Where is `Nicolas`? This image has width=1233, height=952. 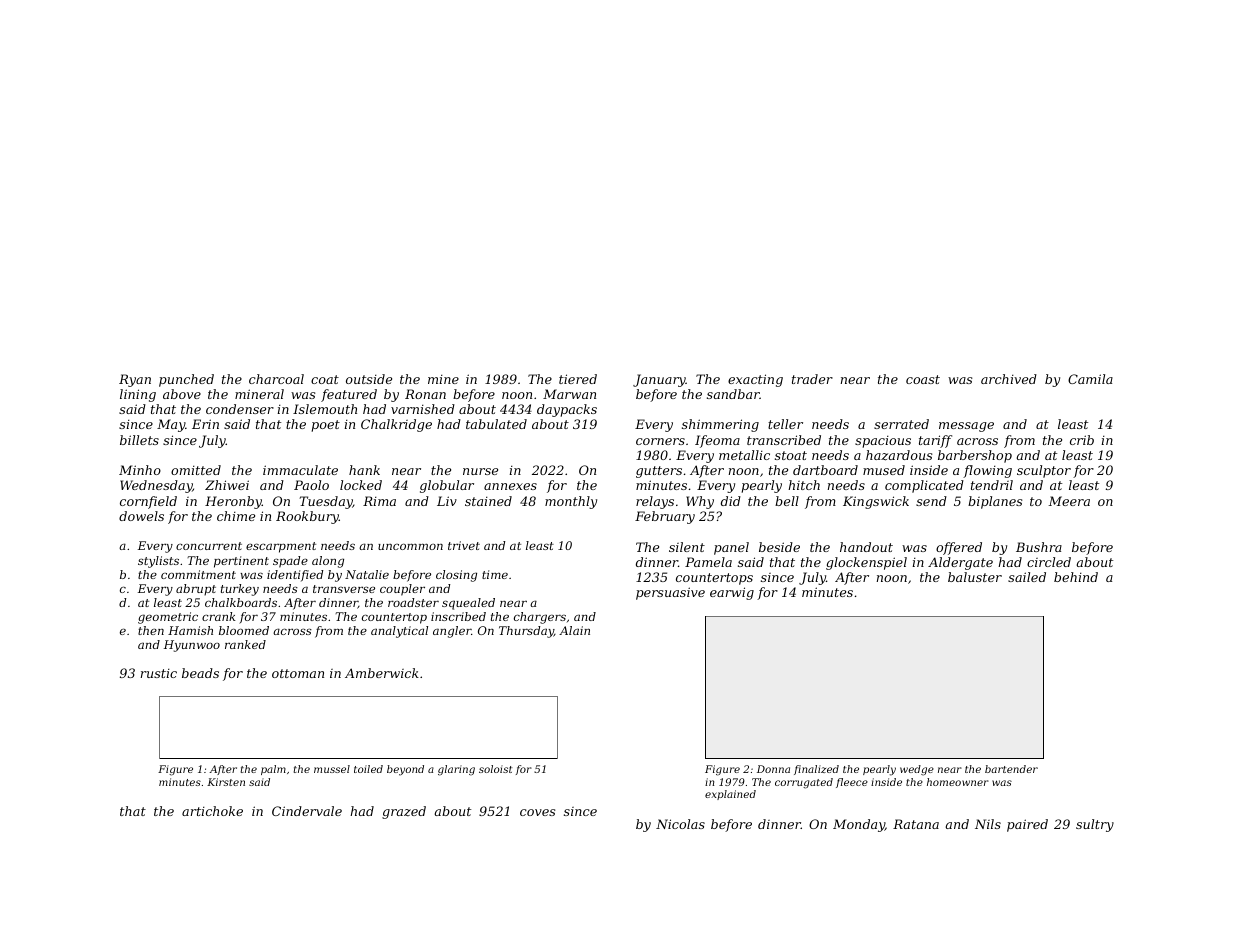
Nicolas is located at coordinates (680, 824).
